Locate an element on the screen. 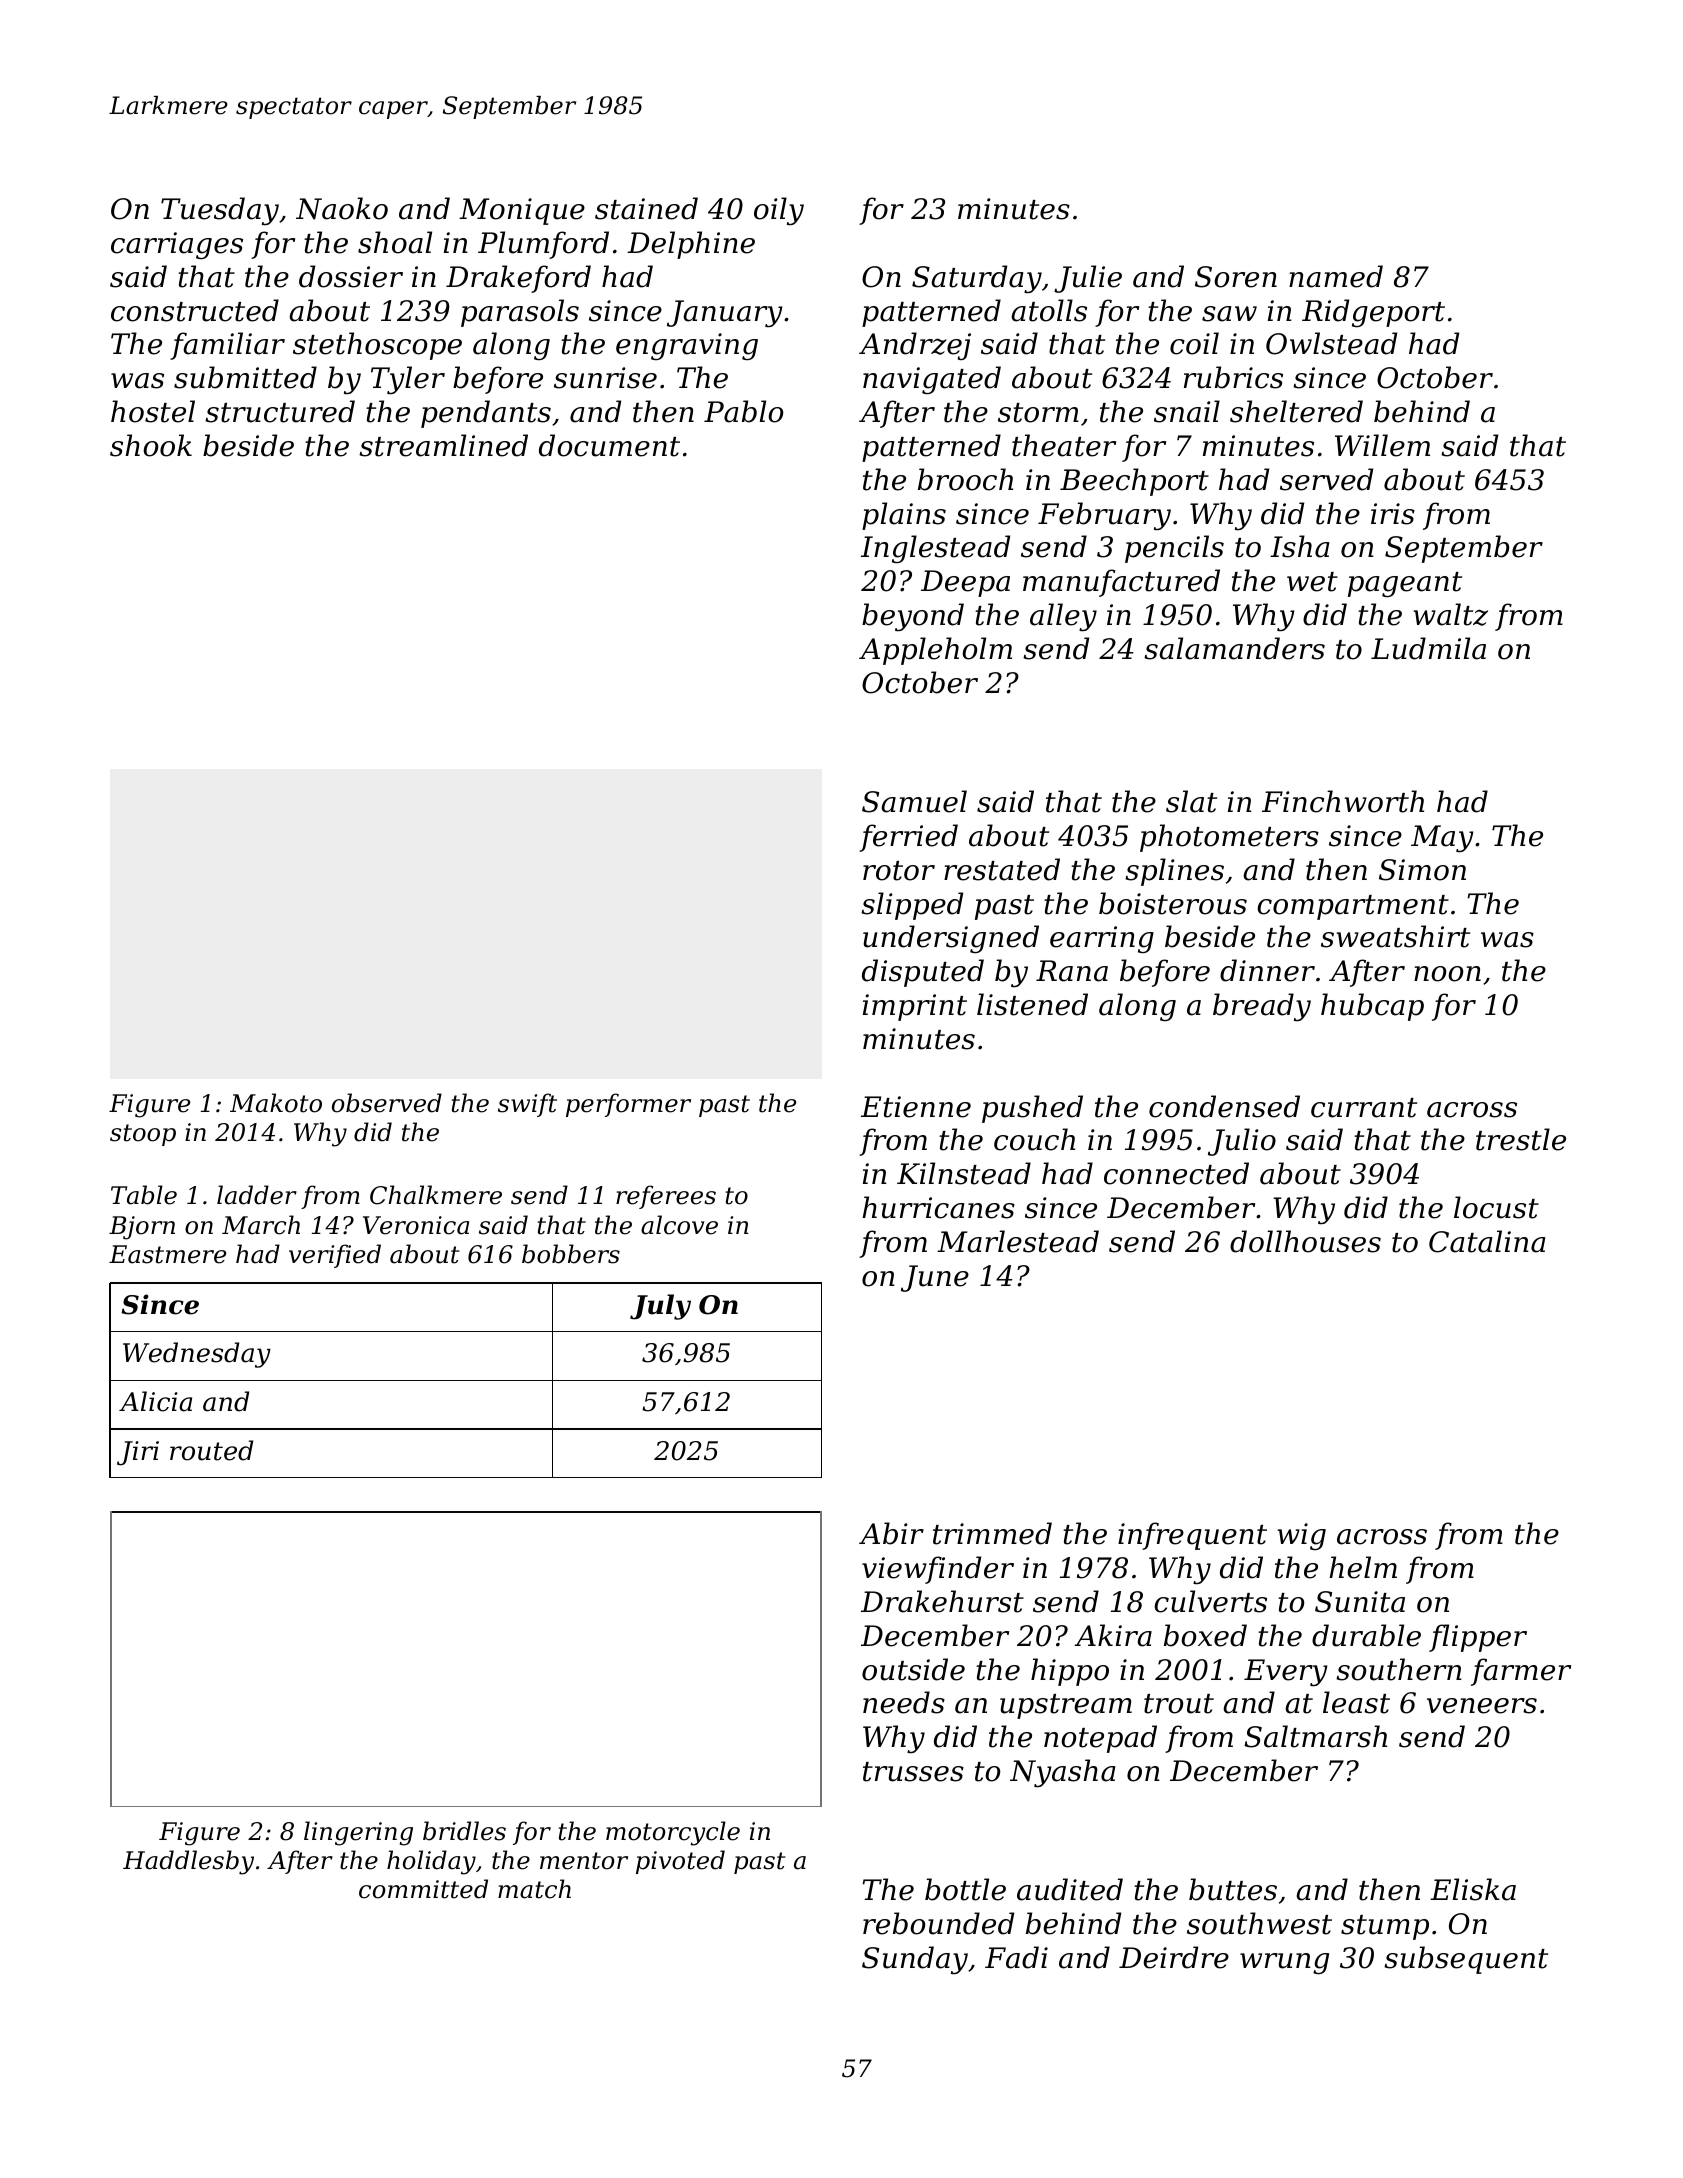 The image size is (1683, 2178). Willem is located at coordinates (1382, 445).
